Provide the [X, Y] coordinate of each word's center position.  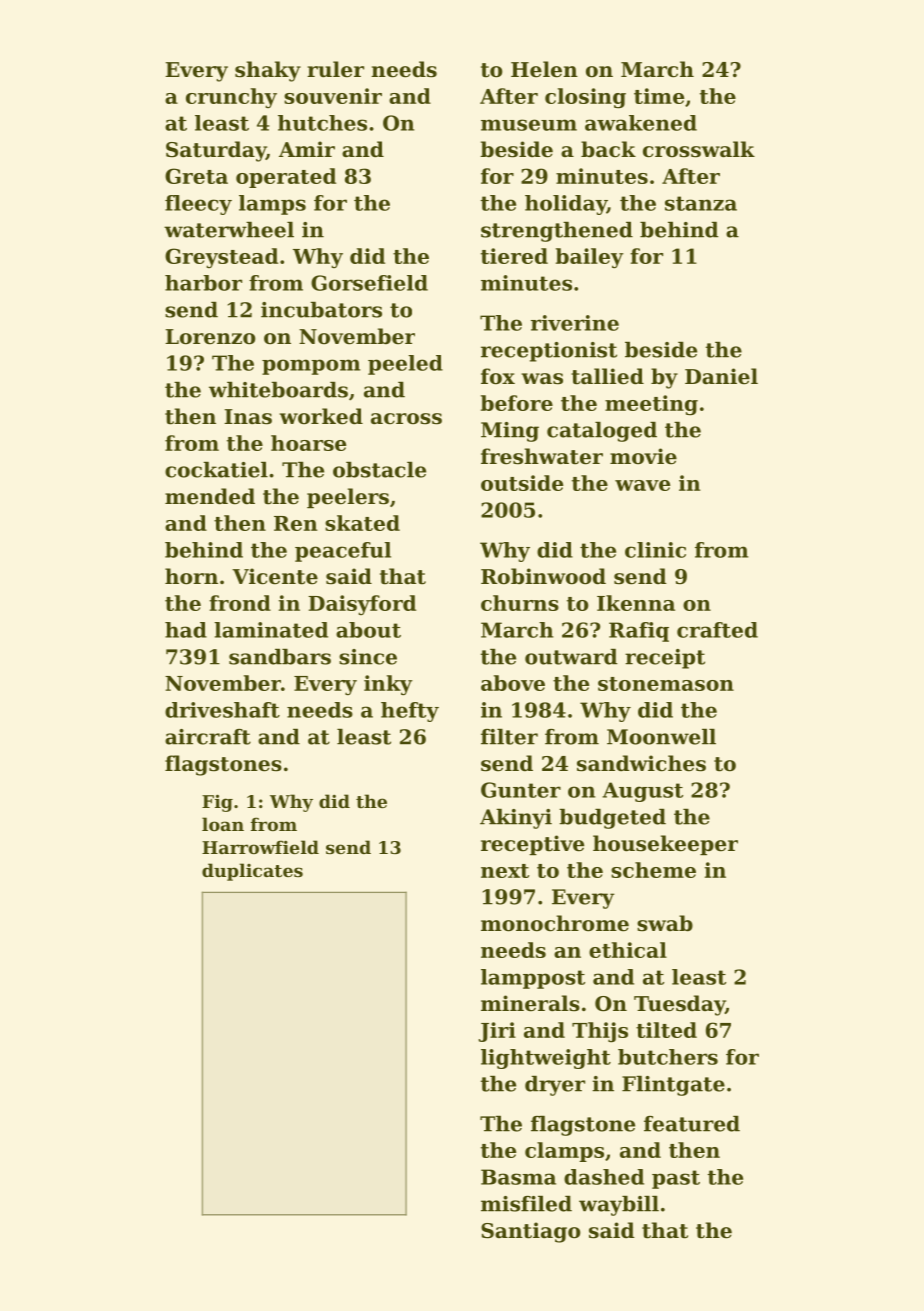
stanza [701, 203]
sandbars [280, 657]
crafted [717, 630]
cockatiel [216, 470]
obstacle [379, 470]
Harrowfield [260, 847]
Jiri [497, 1032]
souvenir [333, 96]
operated [286, 178]
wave [642, 485]
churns [520, 603]
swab [665, 923]
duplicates [252, 872]
